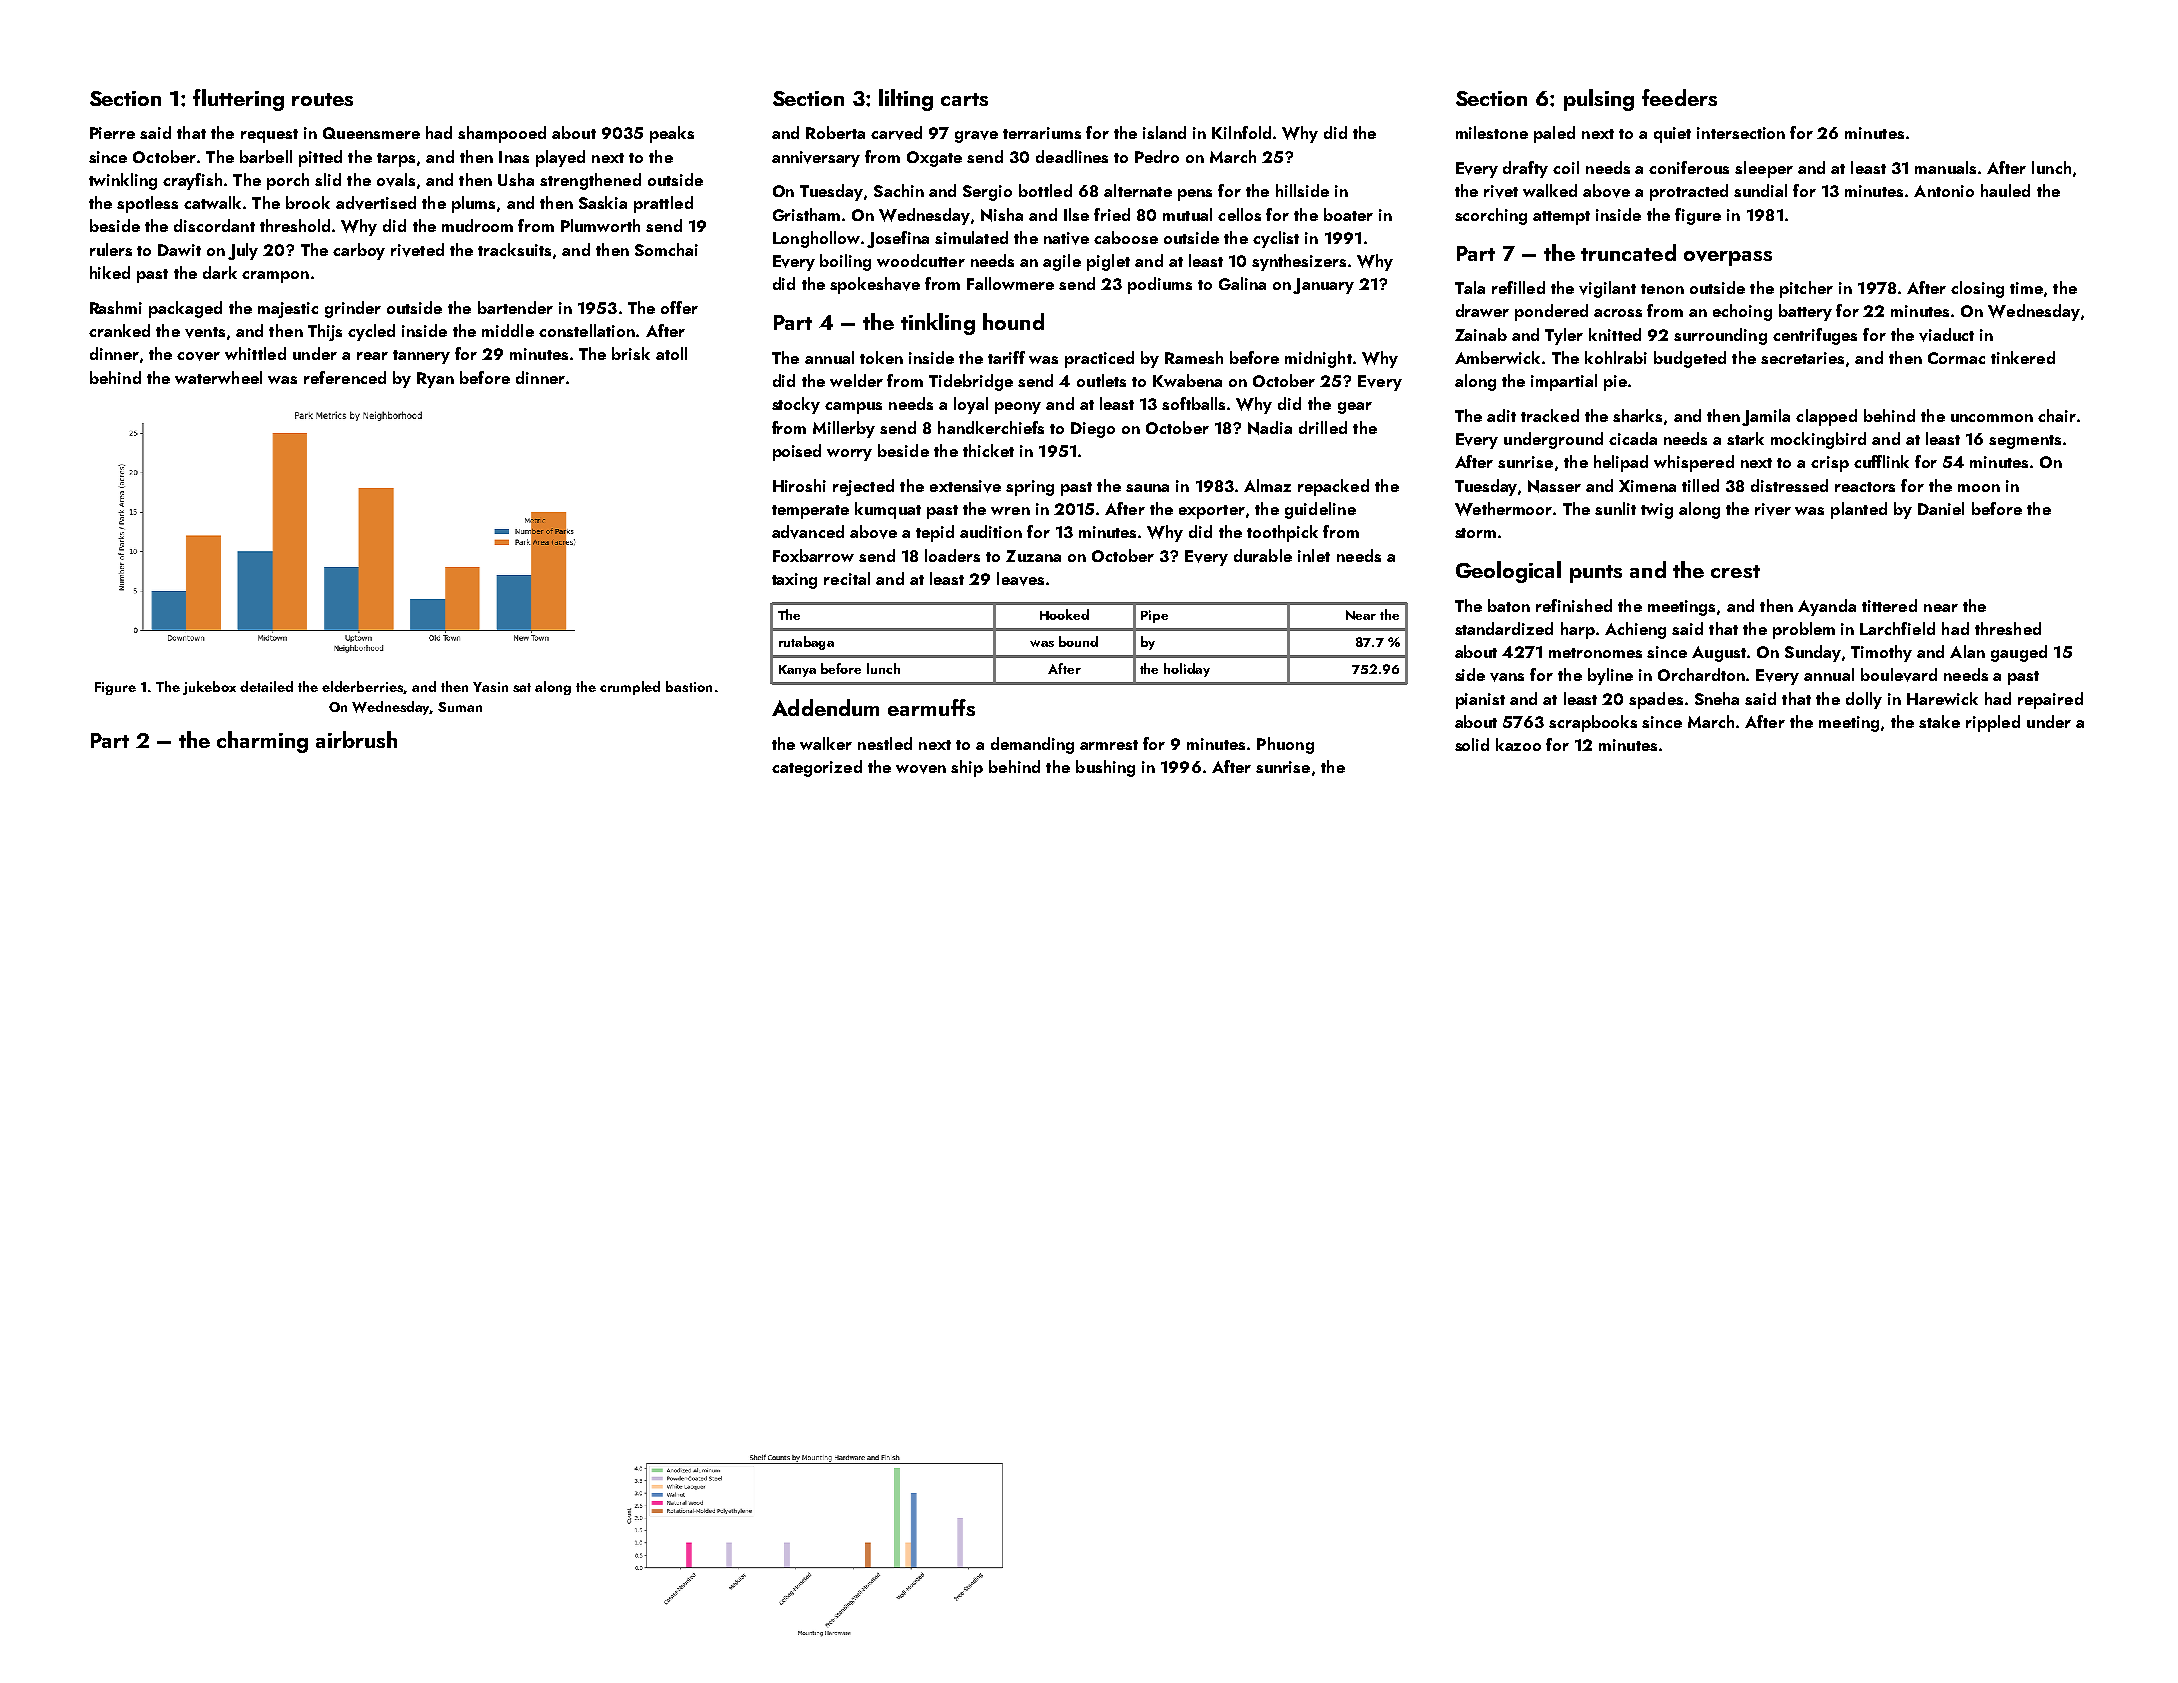 This screenshot has height=1683, width=2178. I want to click on shampooed, so click(502, 134).
